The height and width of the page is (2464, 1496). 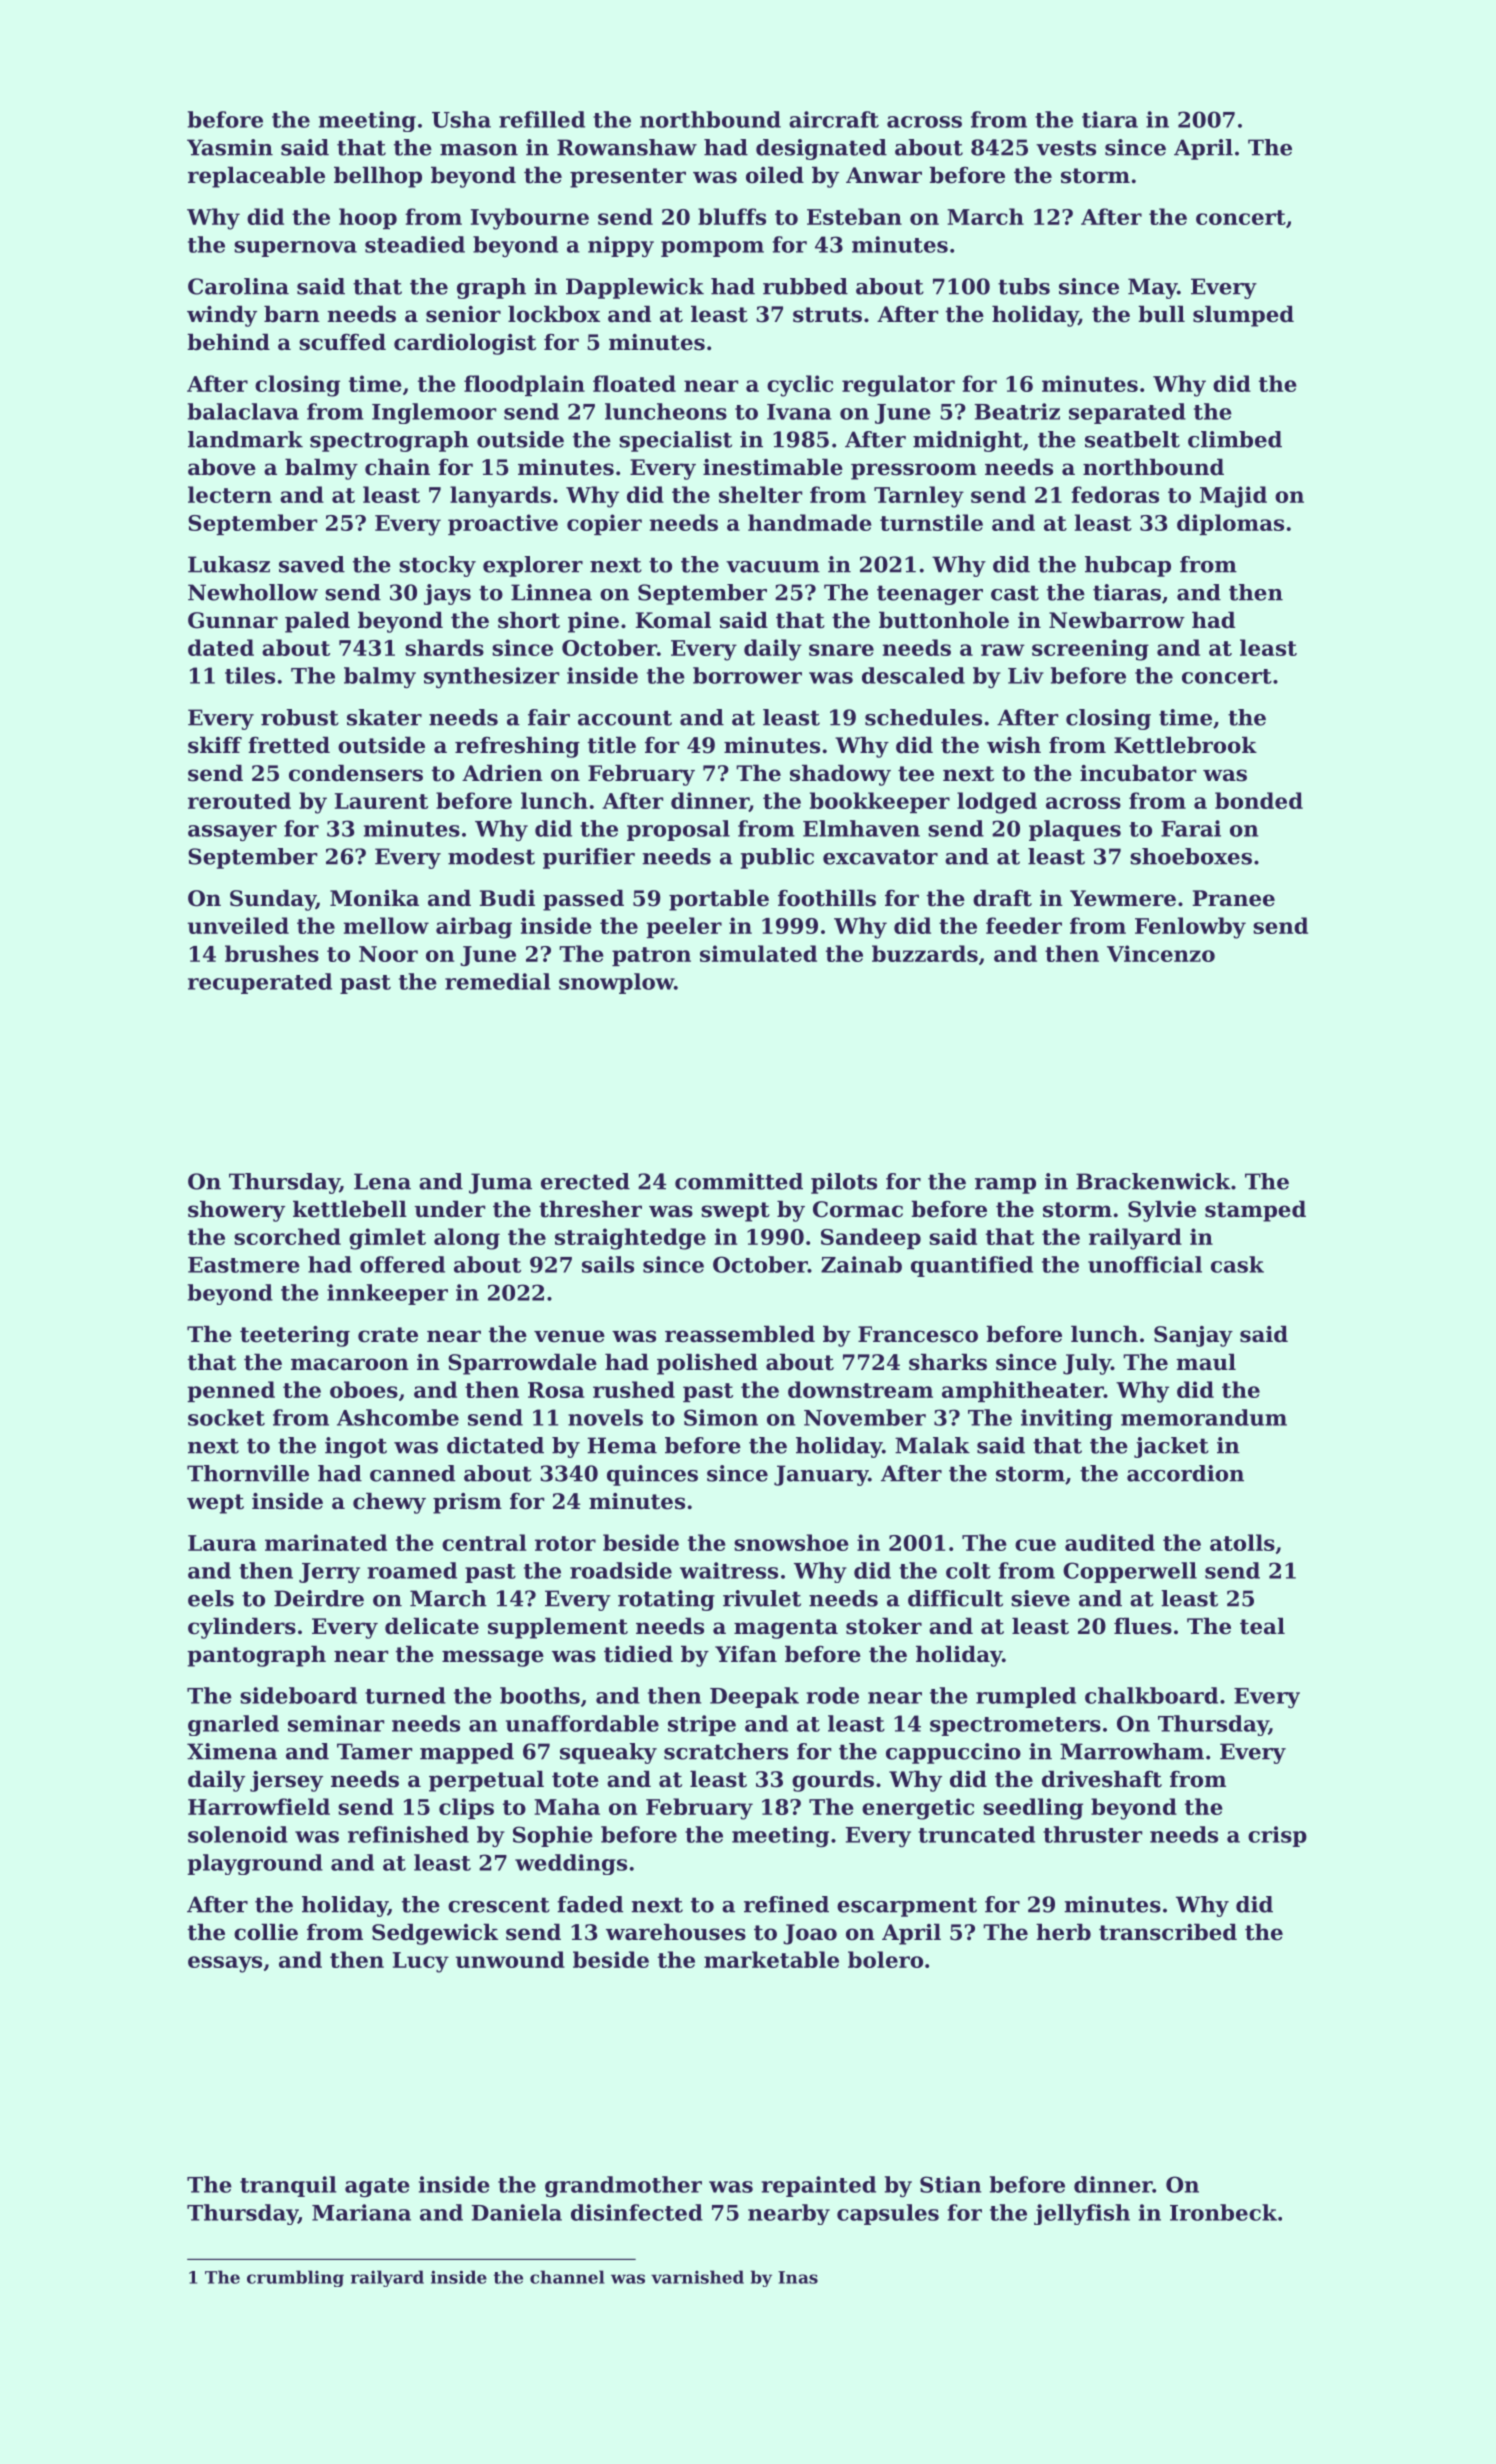 I want to click on jersey, so click(x=286, y=1781).
